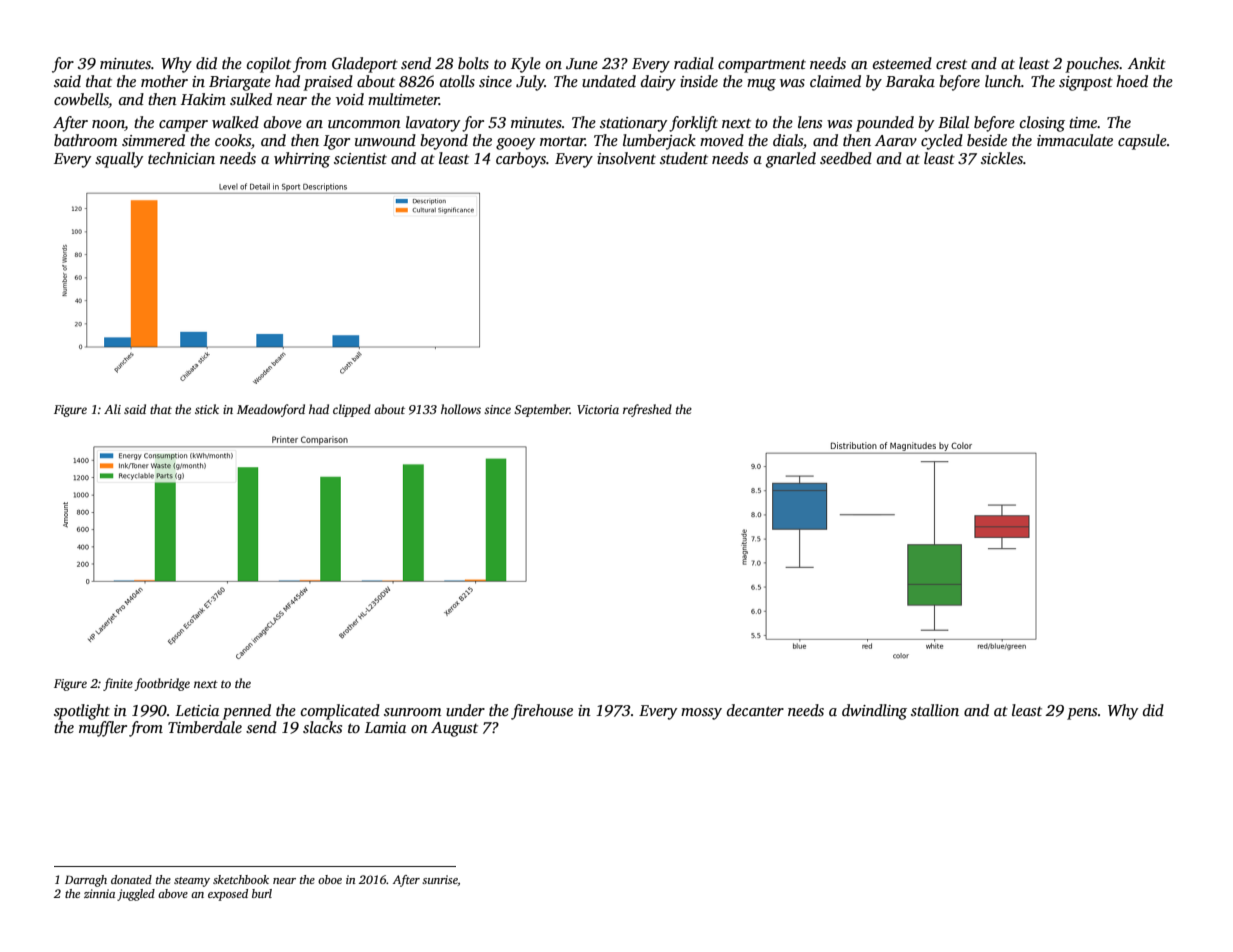 The image size is (1233, 952). What do you see at coordinates (1082, 714) in the image?
I see `pens` at bounding box center [1082, 714].
